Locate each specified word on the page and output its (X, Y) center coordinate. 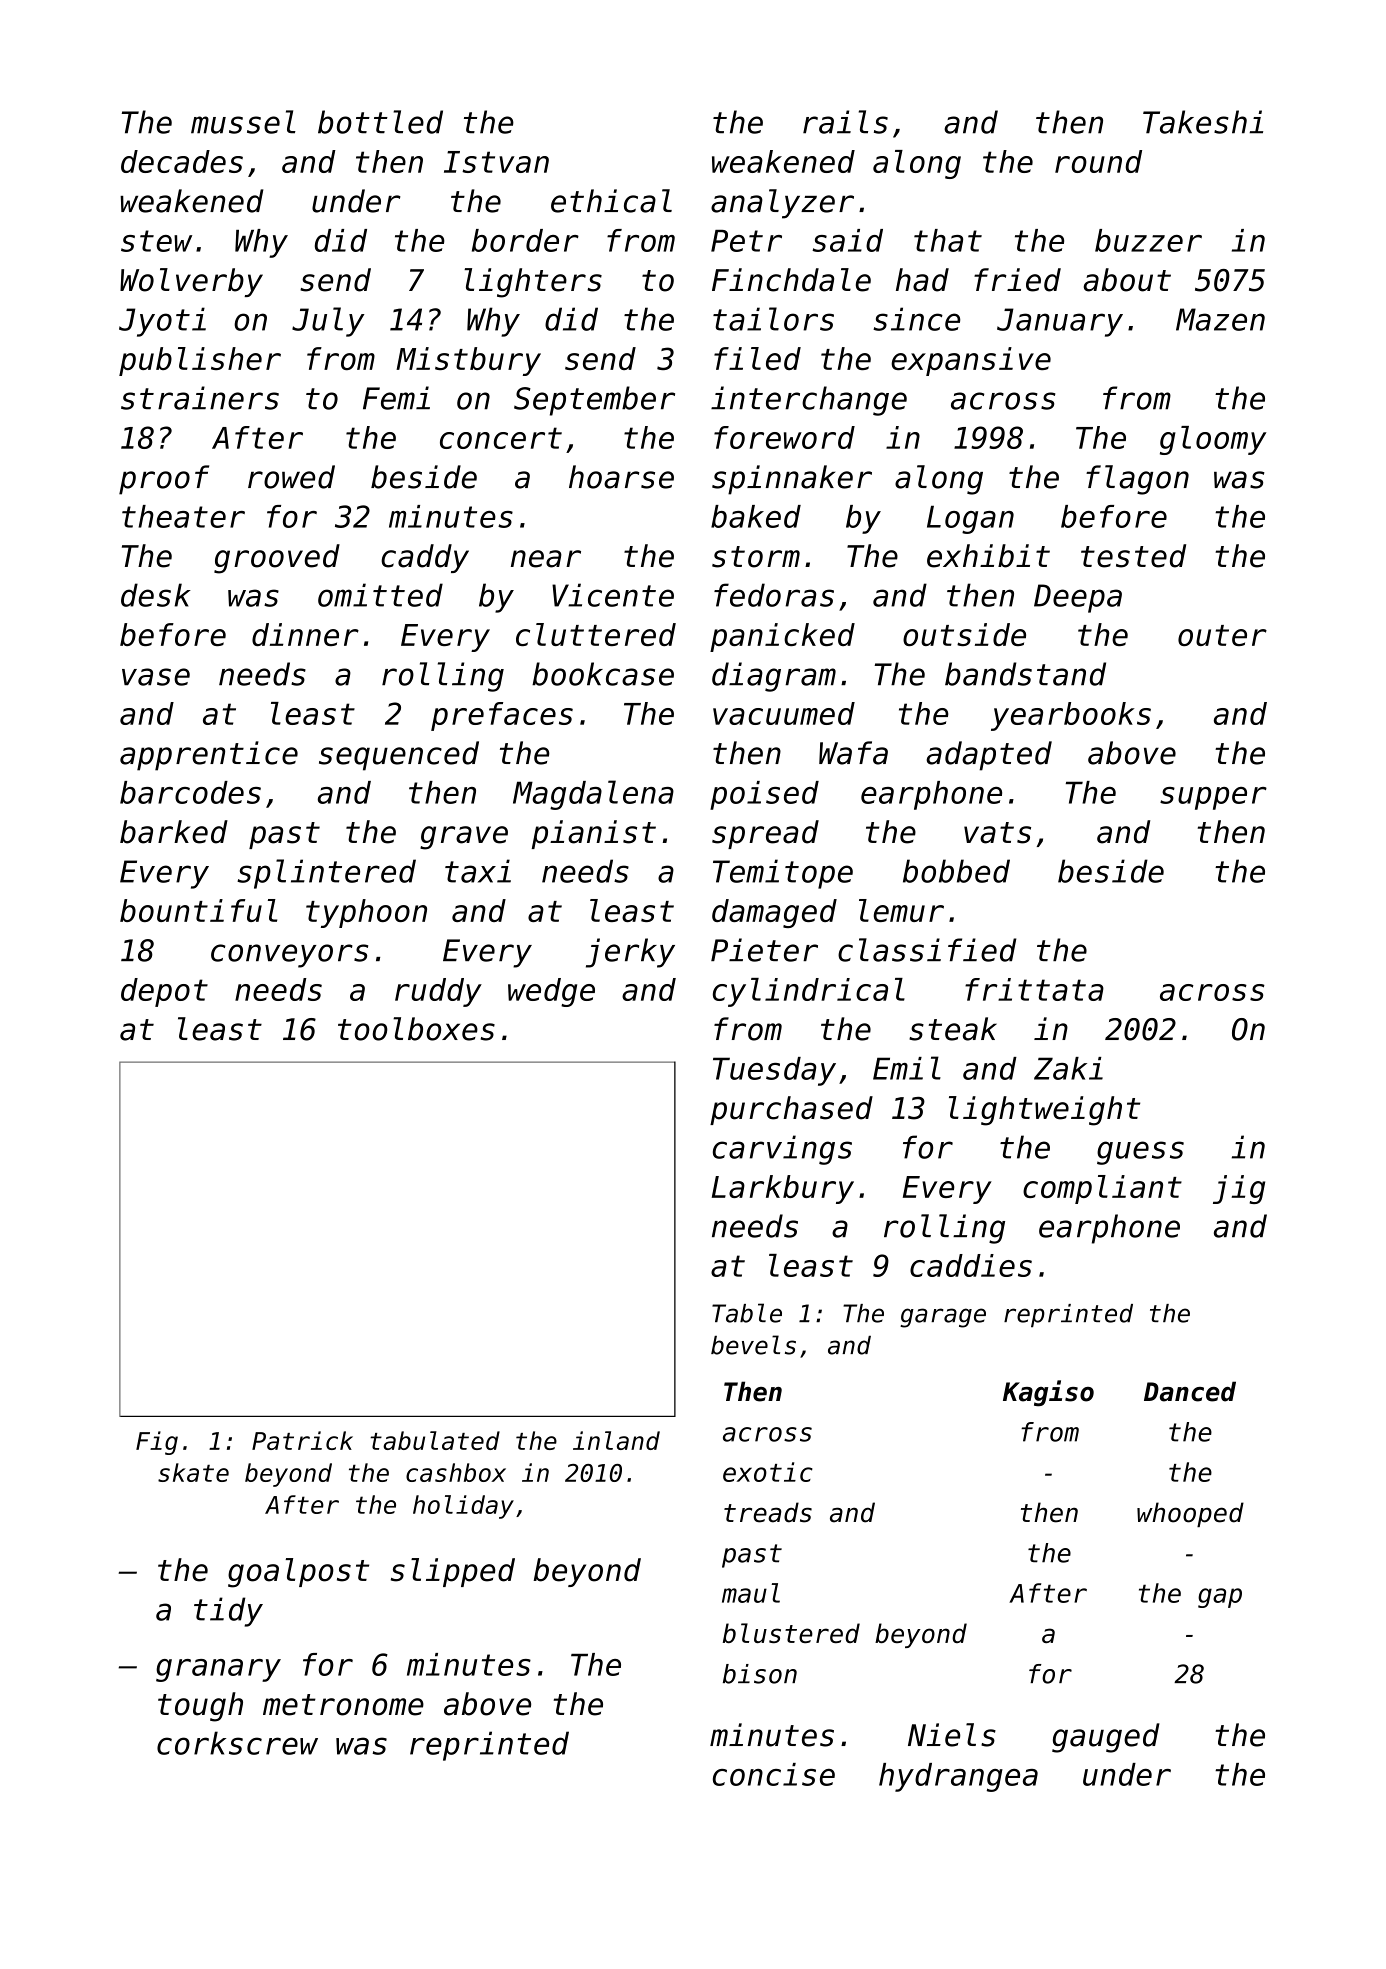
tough (200, 1707)
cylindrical (809, 992)
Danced (1190, 1391)
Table (747, 1313)
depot (164, 992)
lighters (533, 283)
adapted (989, 756)
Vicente (613, 595)
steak (953, 1029)
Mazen (1220, 319)
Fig (157, 1443)
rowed (291, 477)
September (594, 401)
